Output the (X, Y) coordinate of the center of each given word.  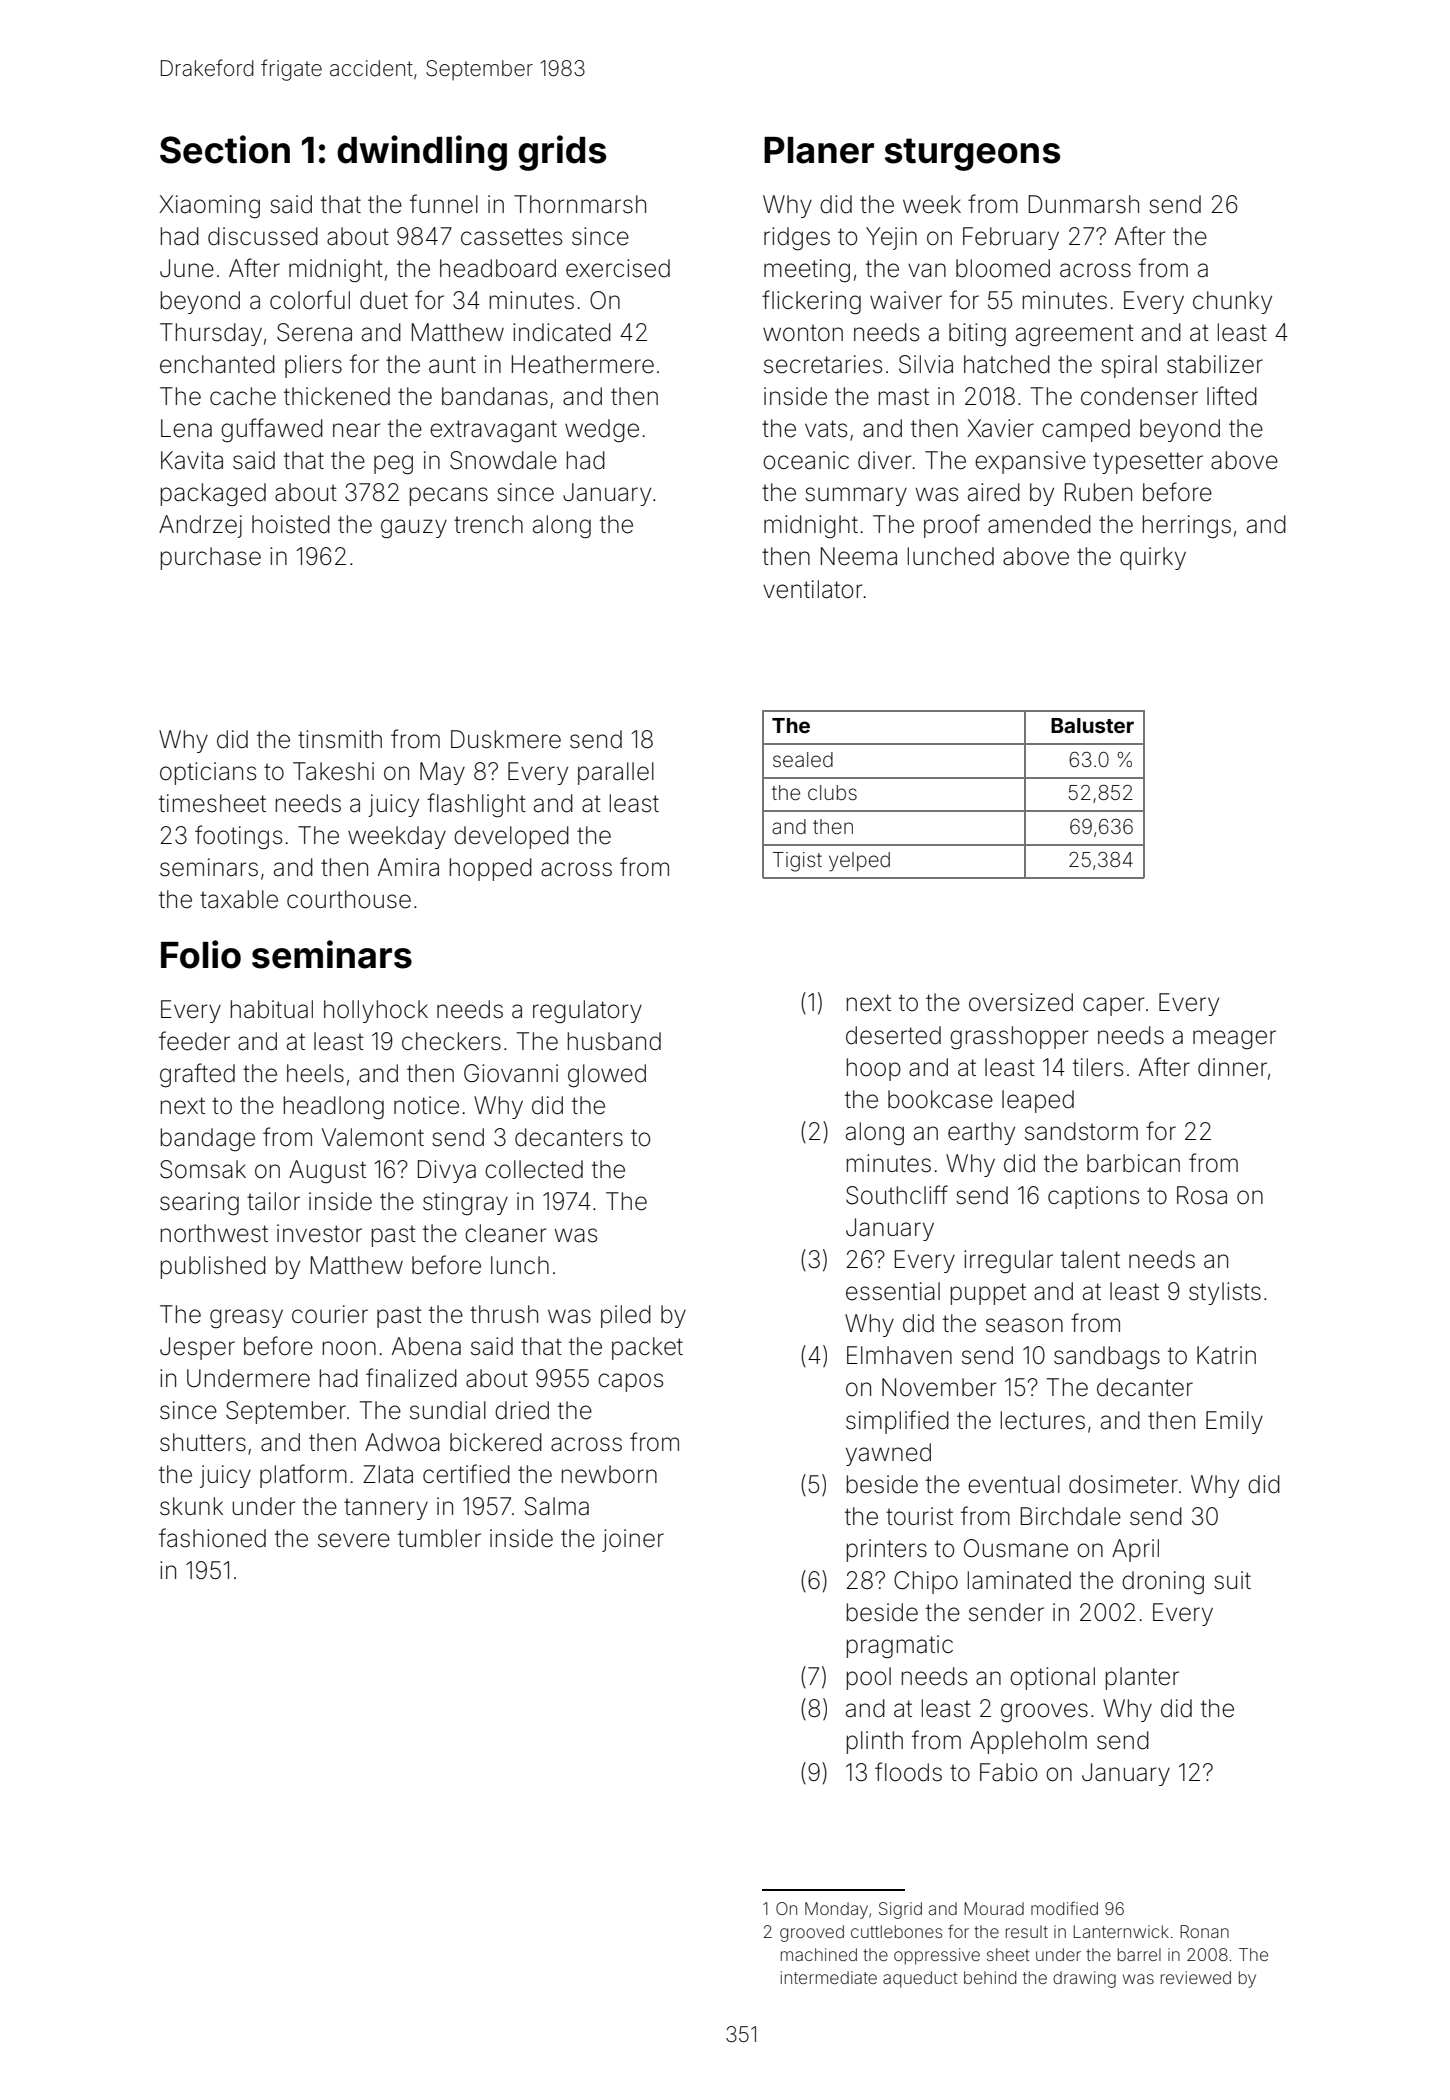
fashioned (212, 1538)
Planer (819, 150)
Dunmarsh (1084, 204)
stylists (1225, 1293)
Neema (859, 556)
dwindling (422, 153)
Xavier (1000, 428)
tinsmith (340, 739)
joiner (633, 1540)
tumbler (439, 1538)
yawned (888, 1454)
